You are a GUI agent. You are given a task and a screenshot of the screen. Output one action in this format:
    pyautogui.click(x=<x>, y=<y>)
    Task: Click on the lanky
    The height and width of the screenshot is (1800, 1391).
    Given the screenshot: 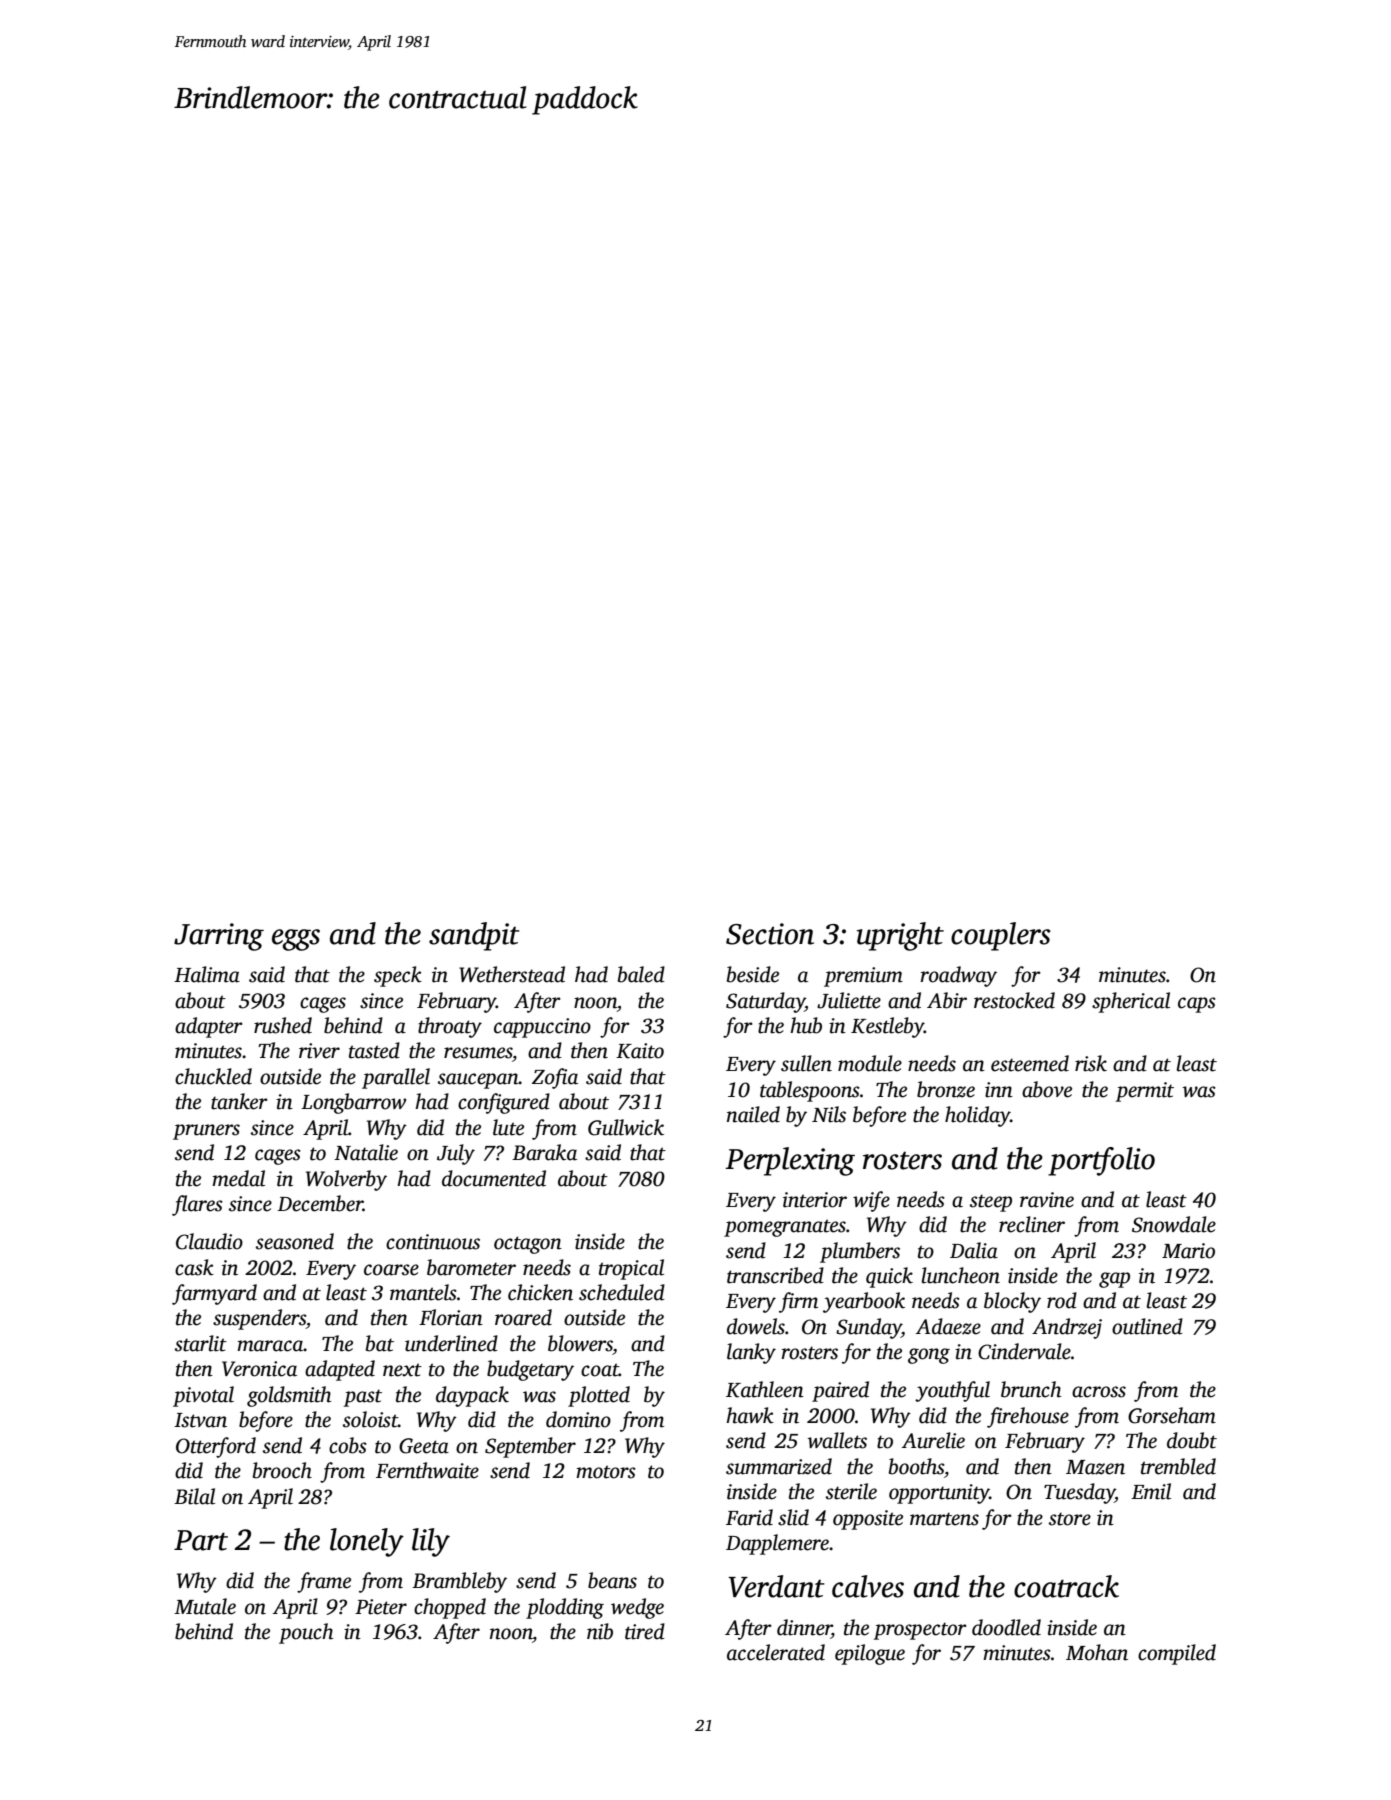 What is the action you would take?
    pyautogui.click(x=751, y=1353)
